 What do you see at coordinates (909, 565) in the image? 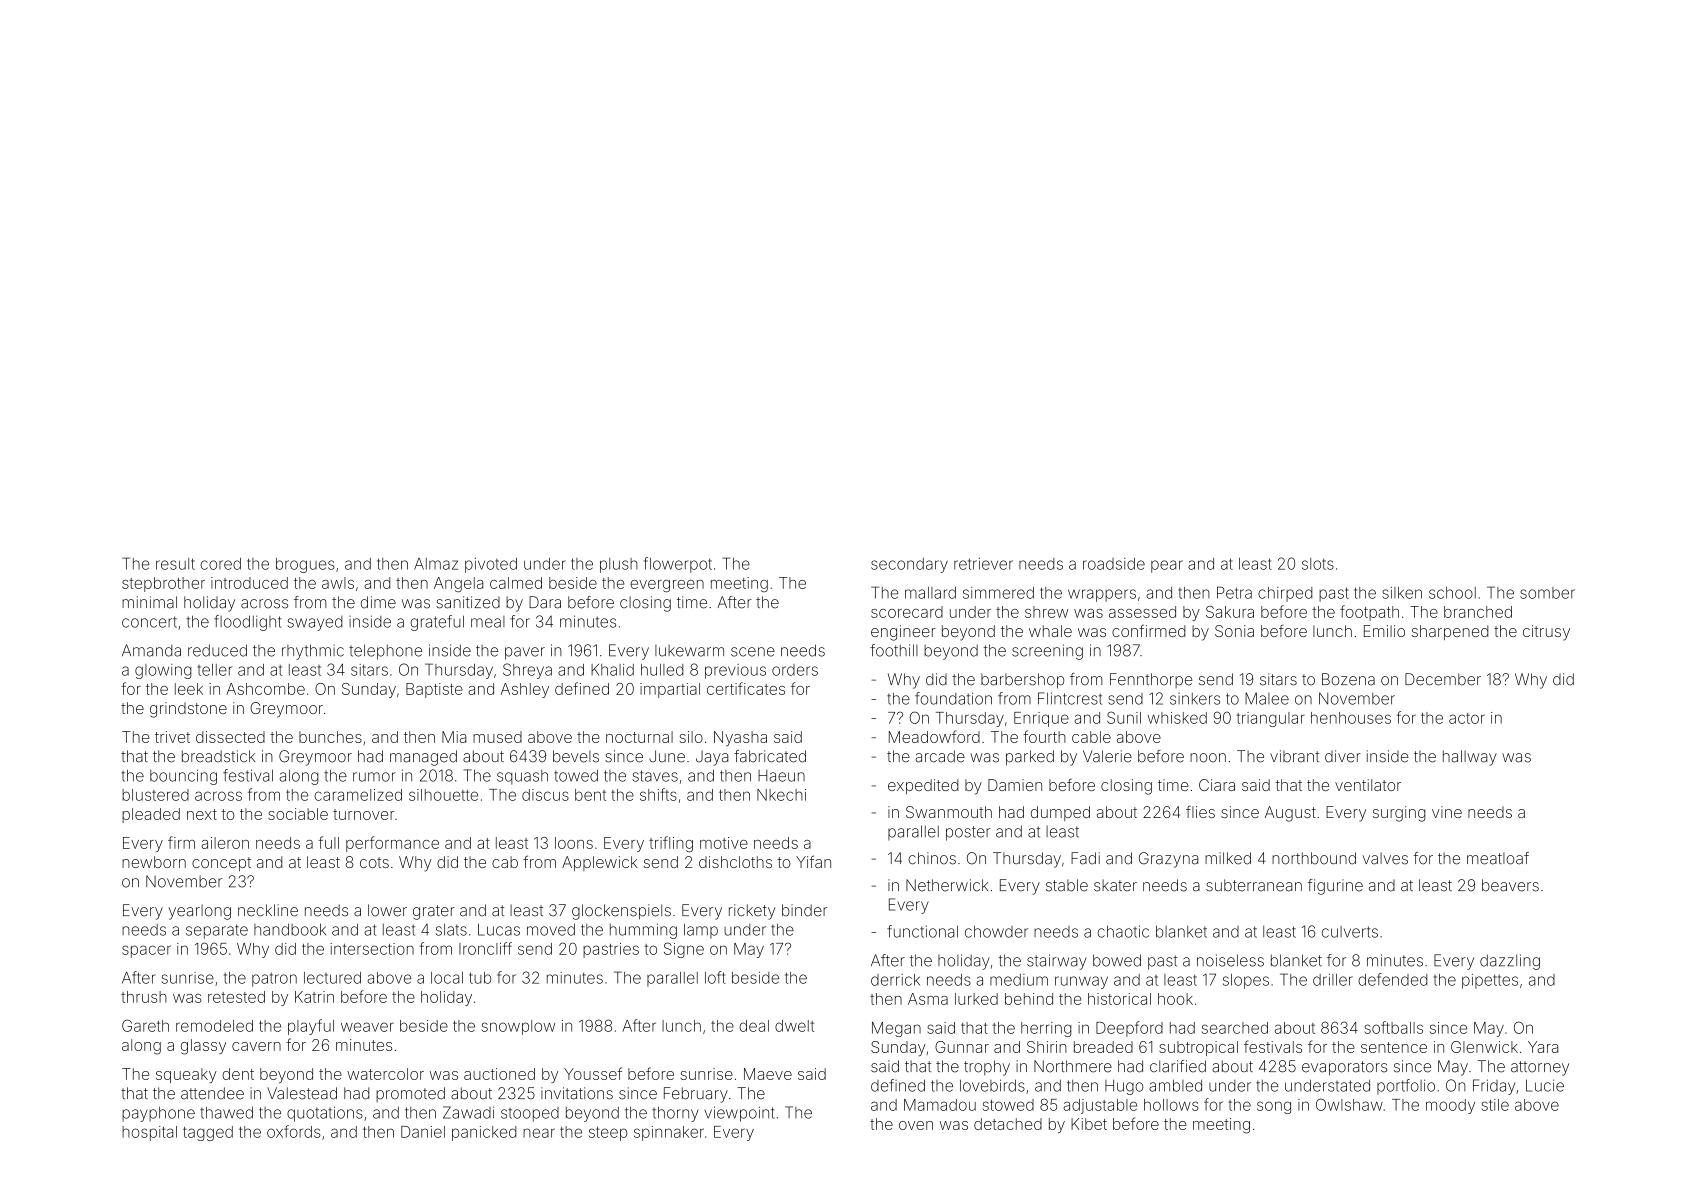
I see `secondary` at bounding box center [909, 565].
